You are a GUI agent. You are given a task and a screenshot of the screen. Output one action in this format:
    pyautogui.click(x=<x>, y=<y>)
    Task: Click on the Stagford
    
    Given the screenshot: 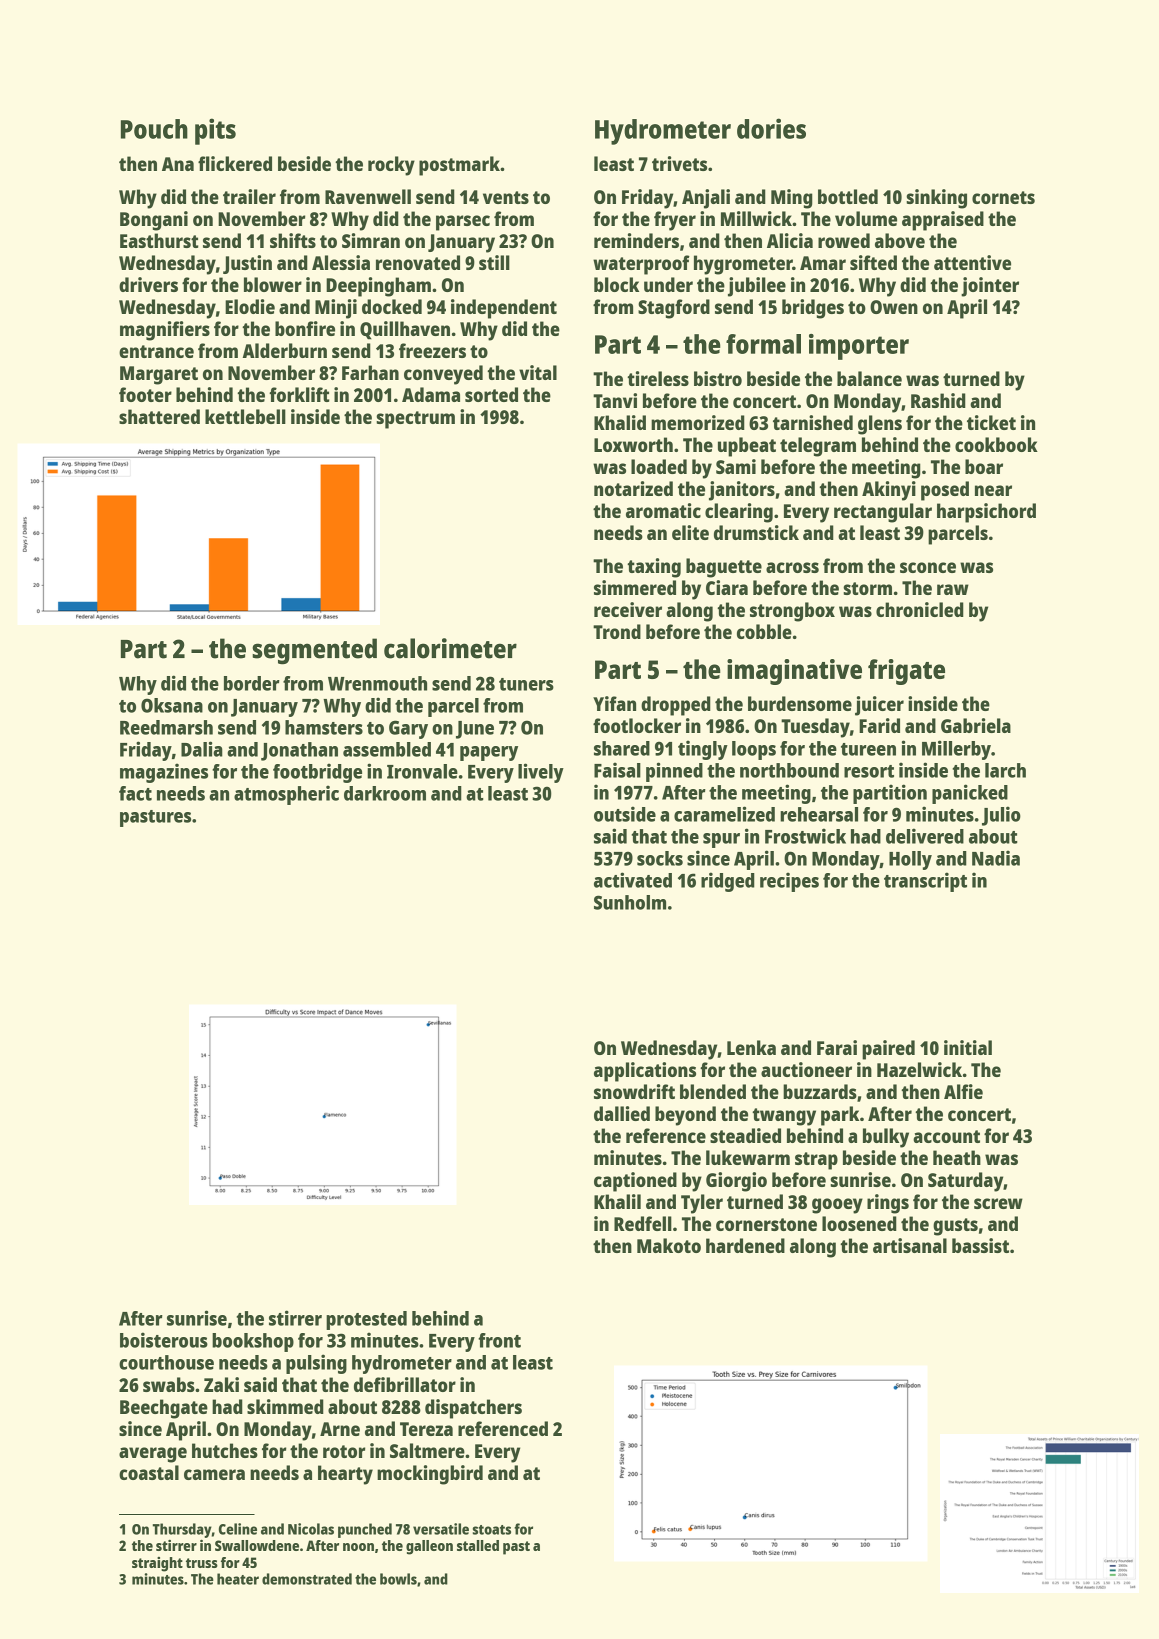 What is the action you would take?
    pyautogui.click(x=674, y=309)
